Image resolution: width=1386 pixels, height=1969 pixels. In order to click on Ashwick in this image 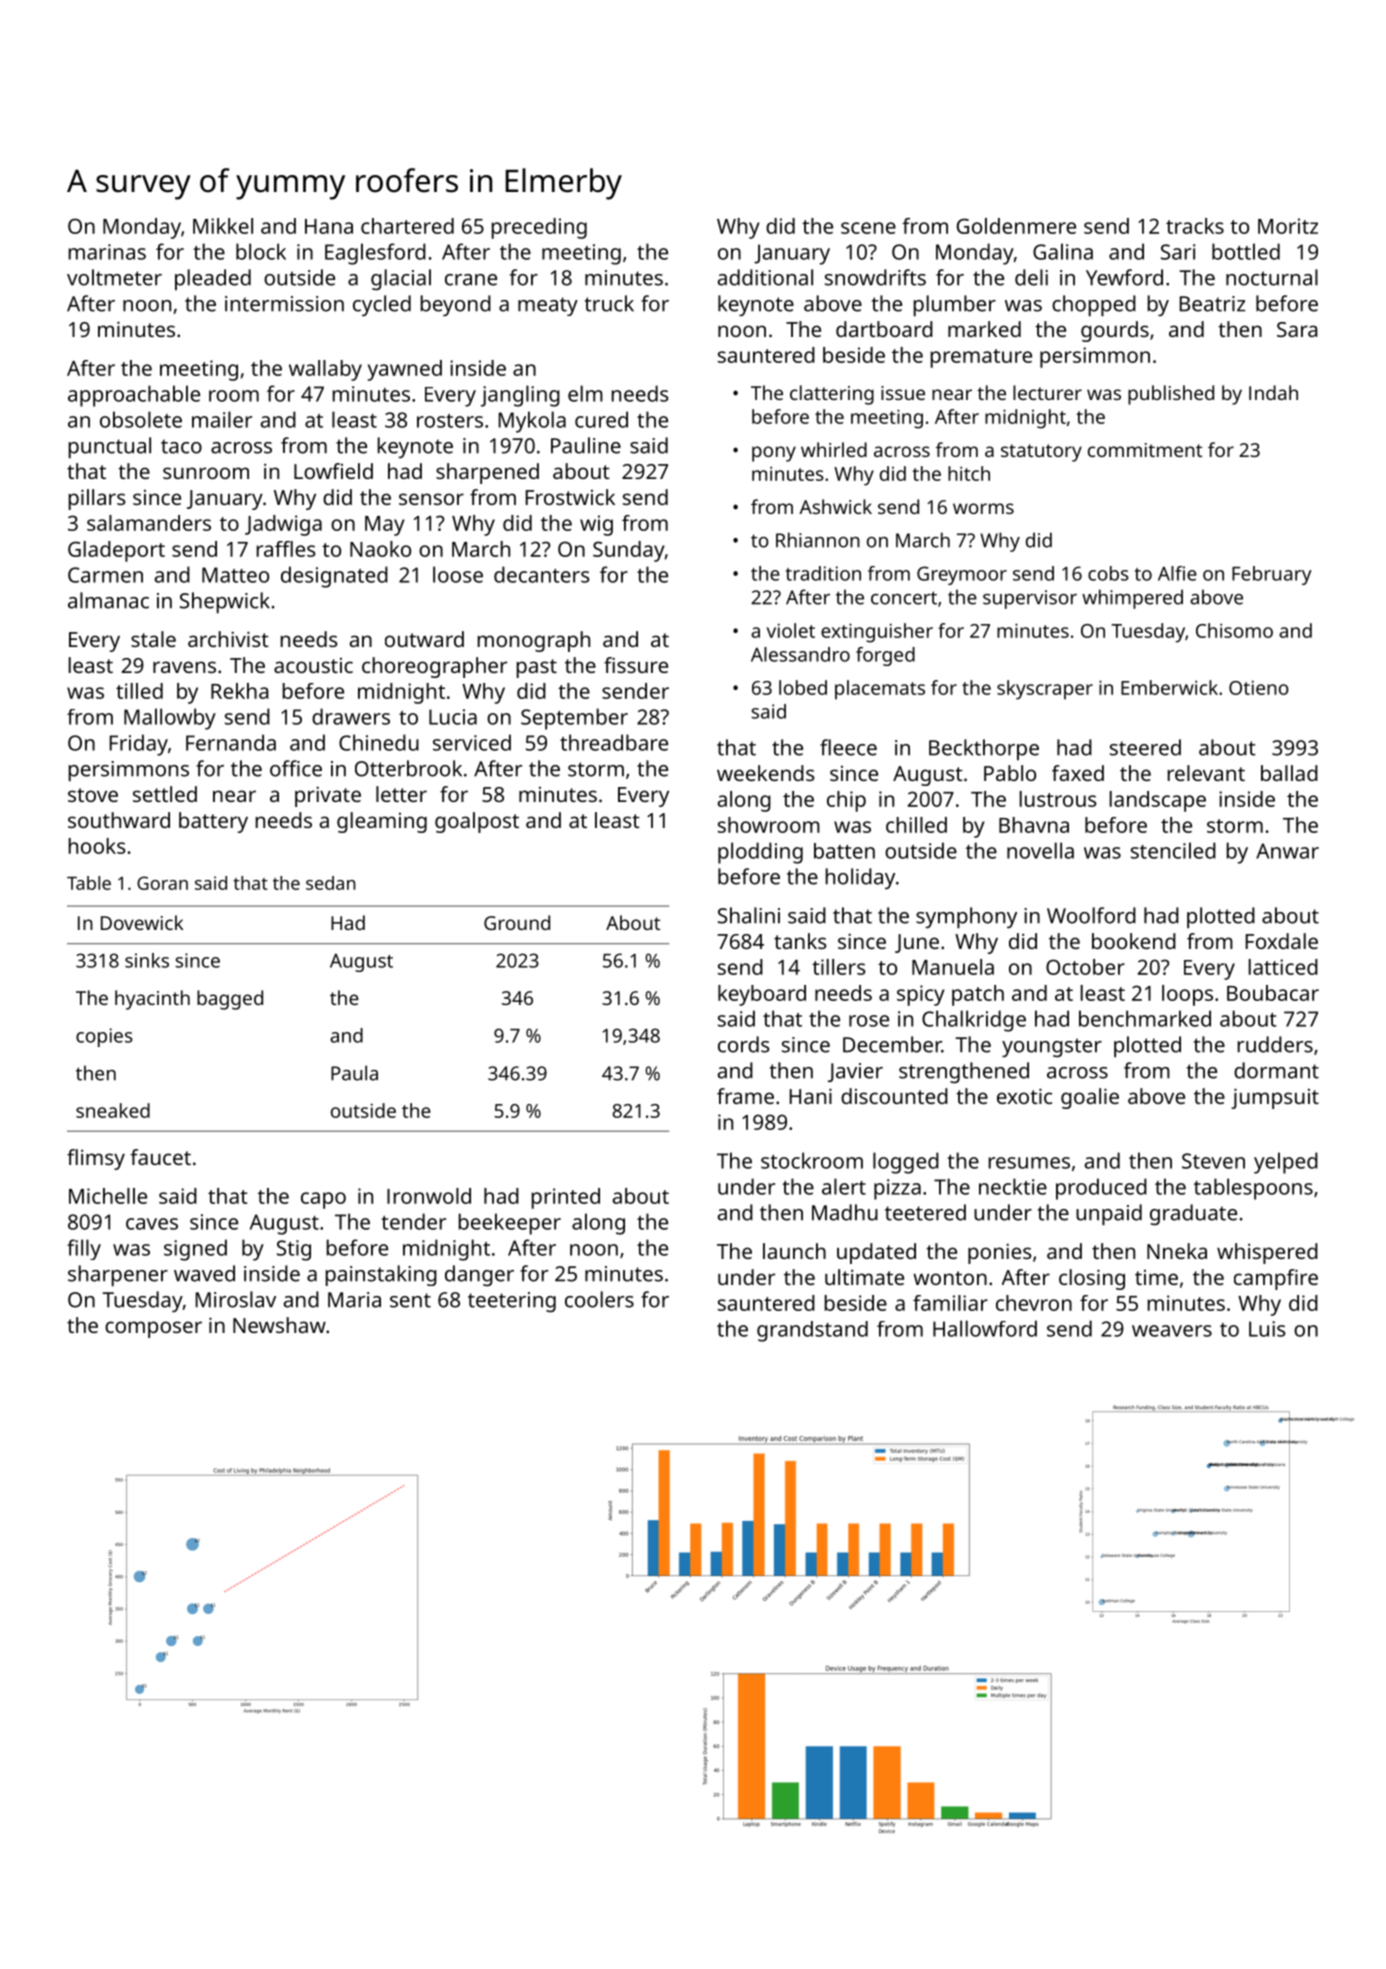, I will do `click(835, 506)`.
